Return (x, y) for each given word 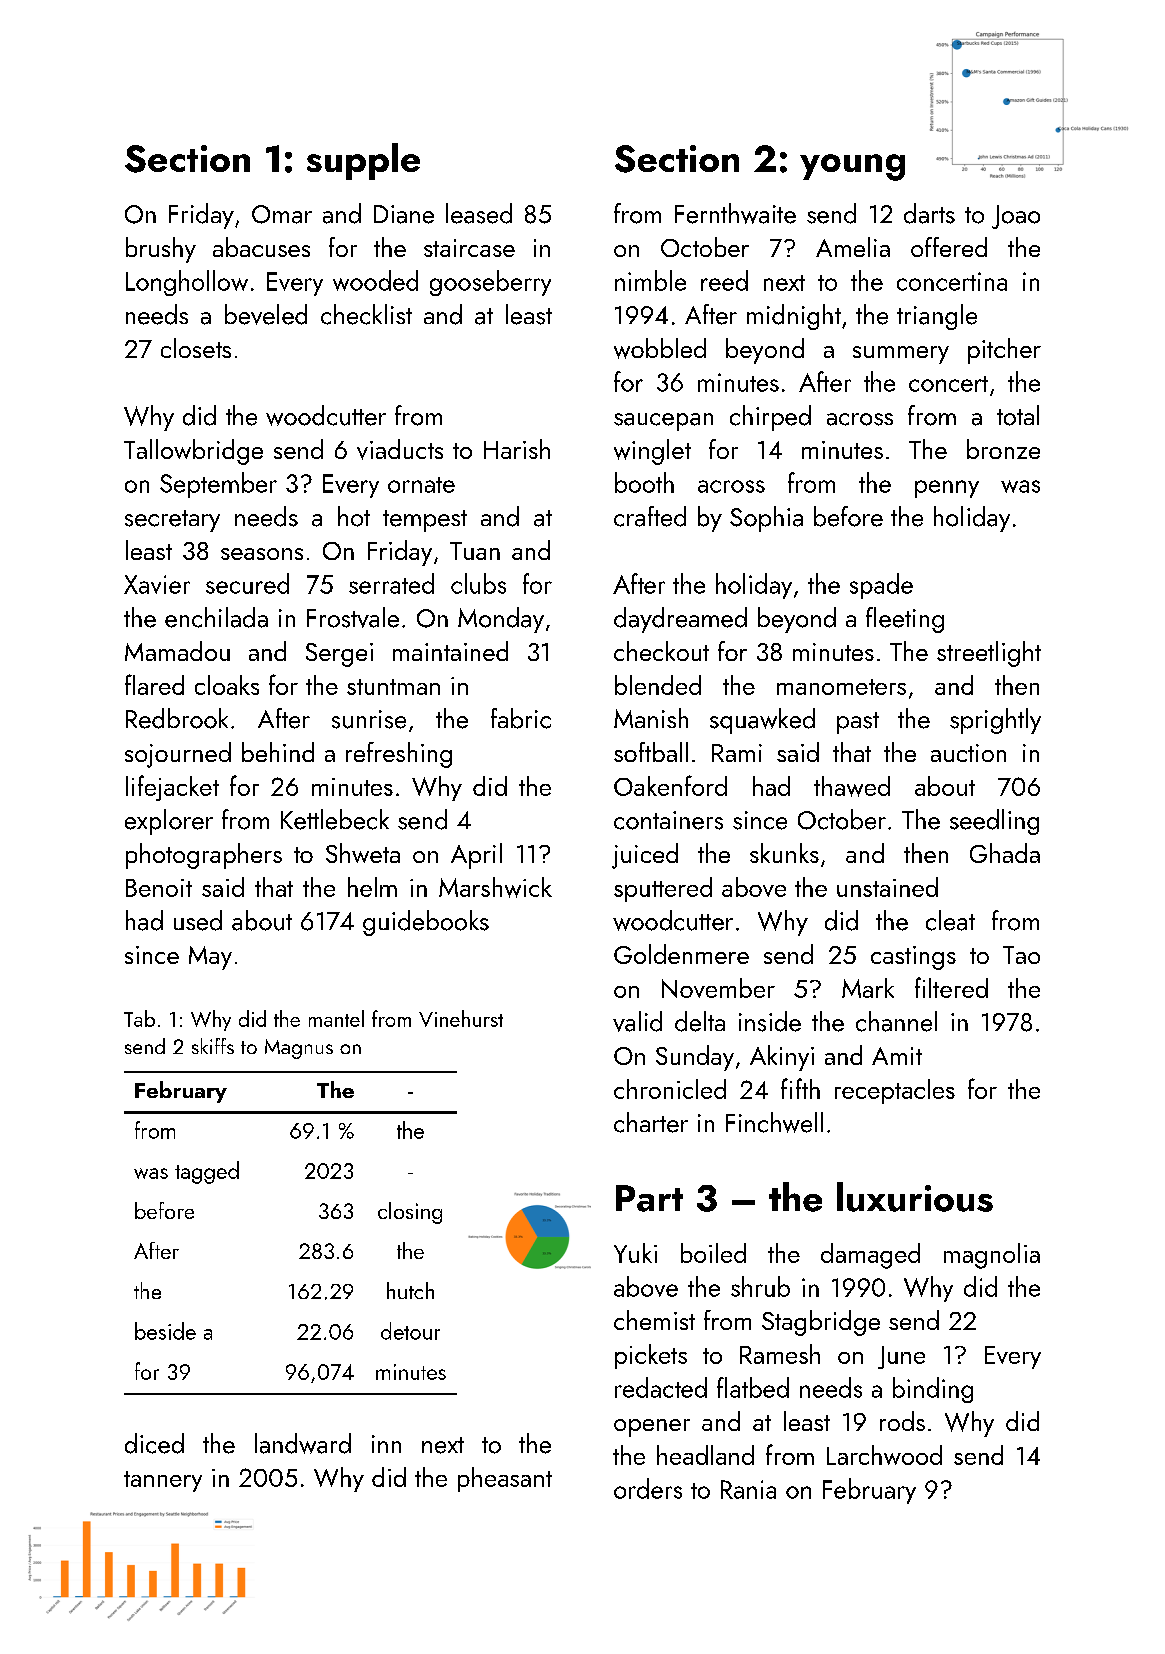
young (852, 167)
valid (637, 1021)
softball (651, 752)
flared (154, 684)
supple (363, 161)
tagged (207, 1172)
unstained (887, 887)
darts (929, 213)
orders (648, 1488)
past (858, 723)
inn (386, 1444)
